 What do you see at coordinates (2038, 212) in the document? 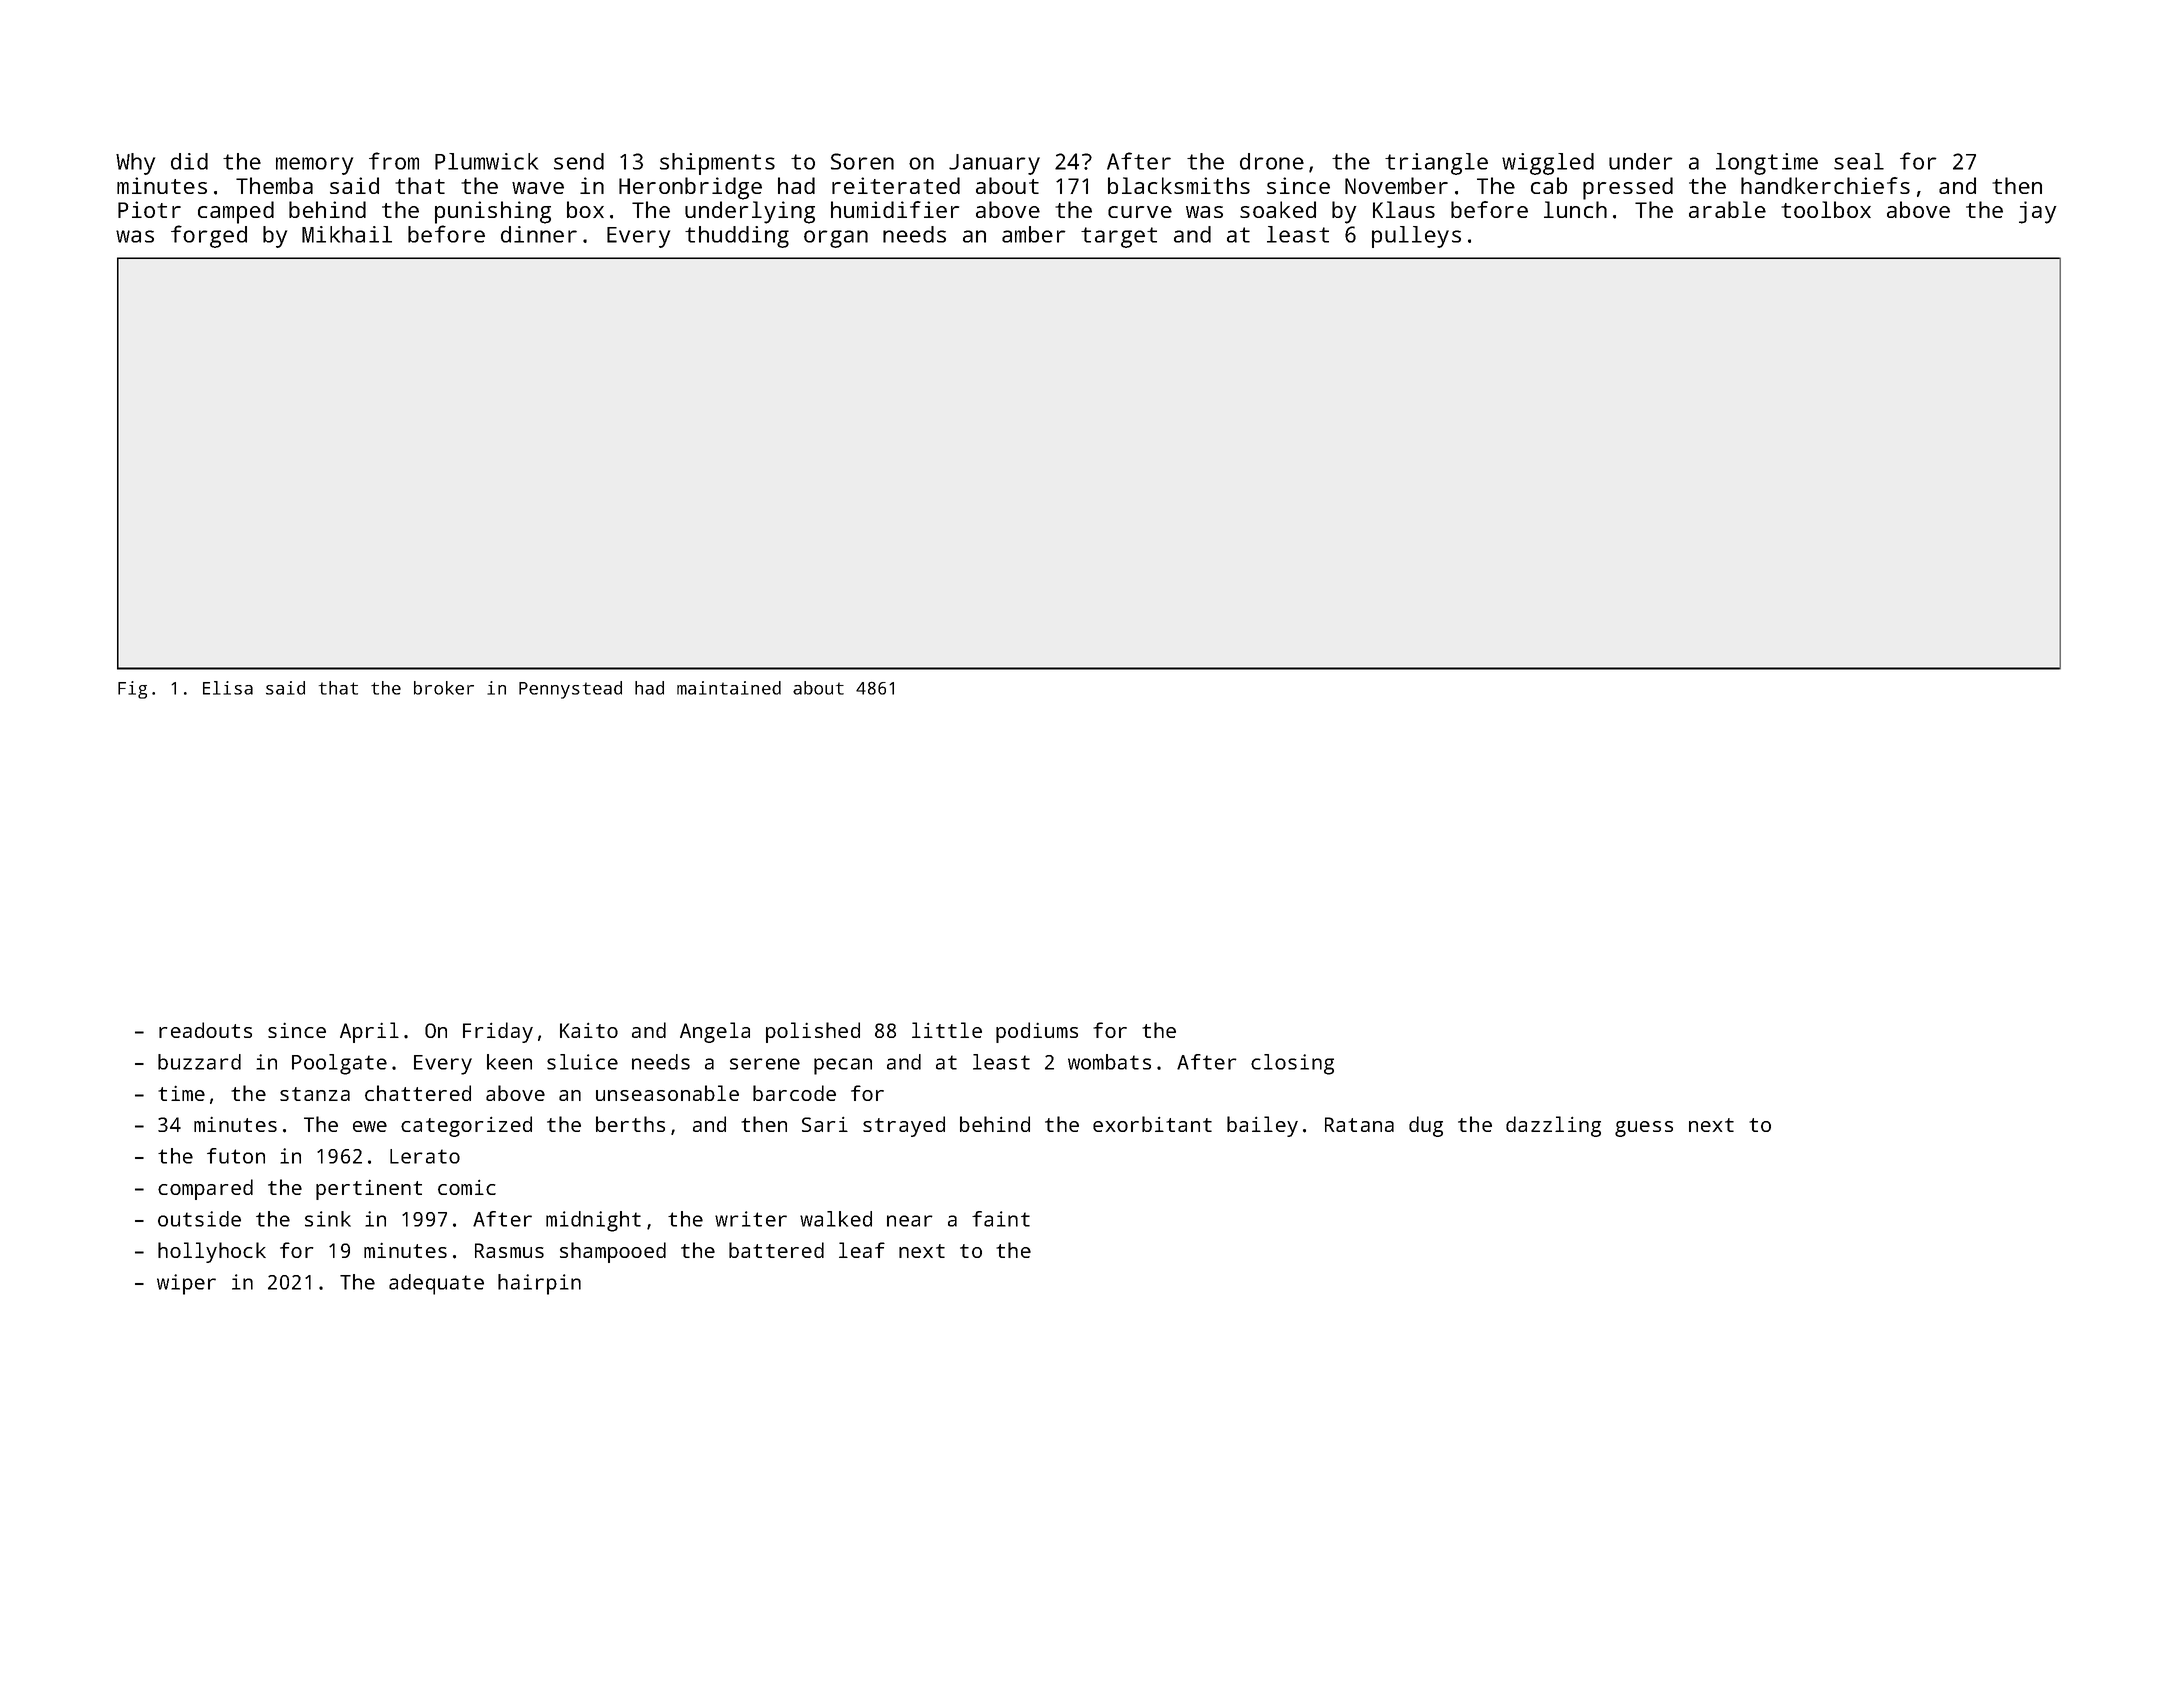
I see `jay` at bounding box center [2038, 212].
